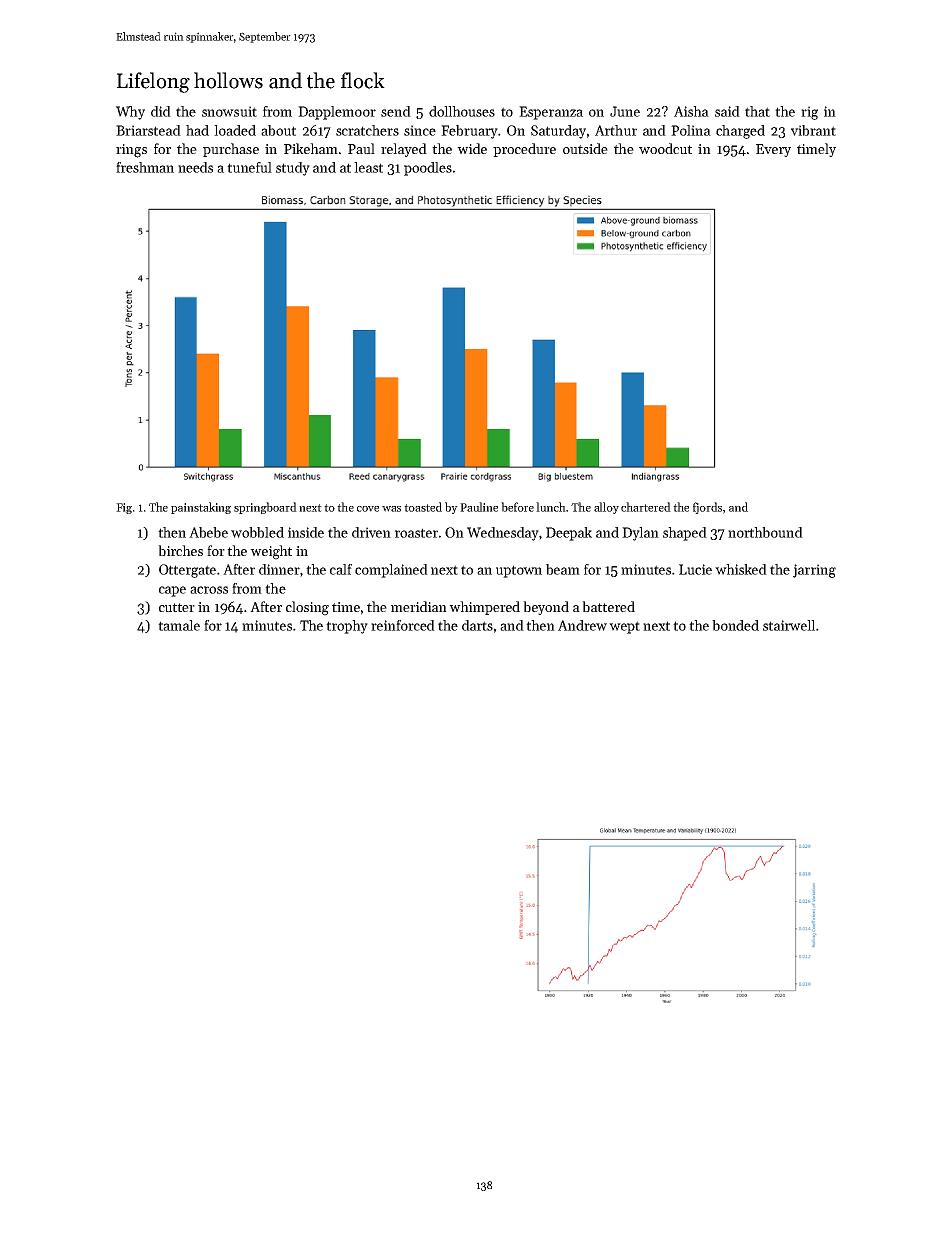 Image resolution: width=952 pixels, height=1233 pixels. Describe the element at coordinates (179, 625) in the screenshot. I see `tamale` at that location.
